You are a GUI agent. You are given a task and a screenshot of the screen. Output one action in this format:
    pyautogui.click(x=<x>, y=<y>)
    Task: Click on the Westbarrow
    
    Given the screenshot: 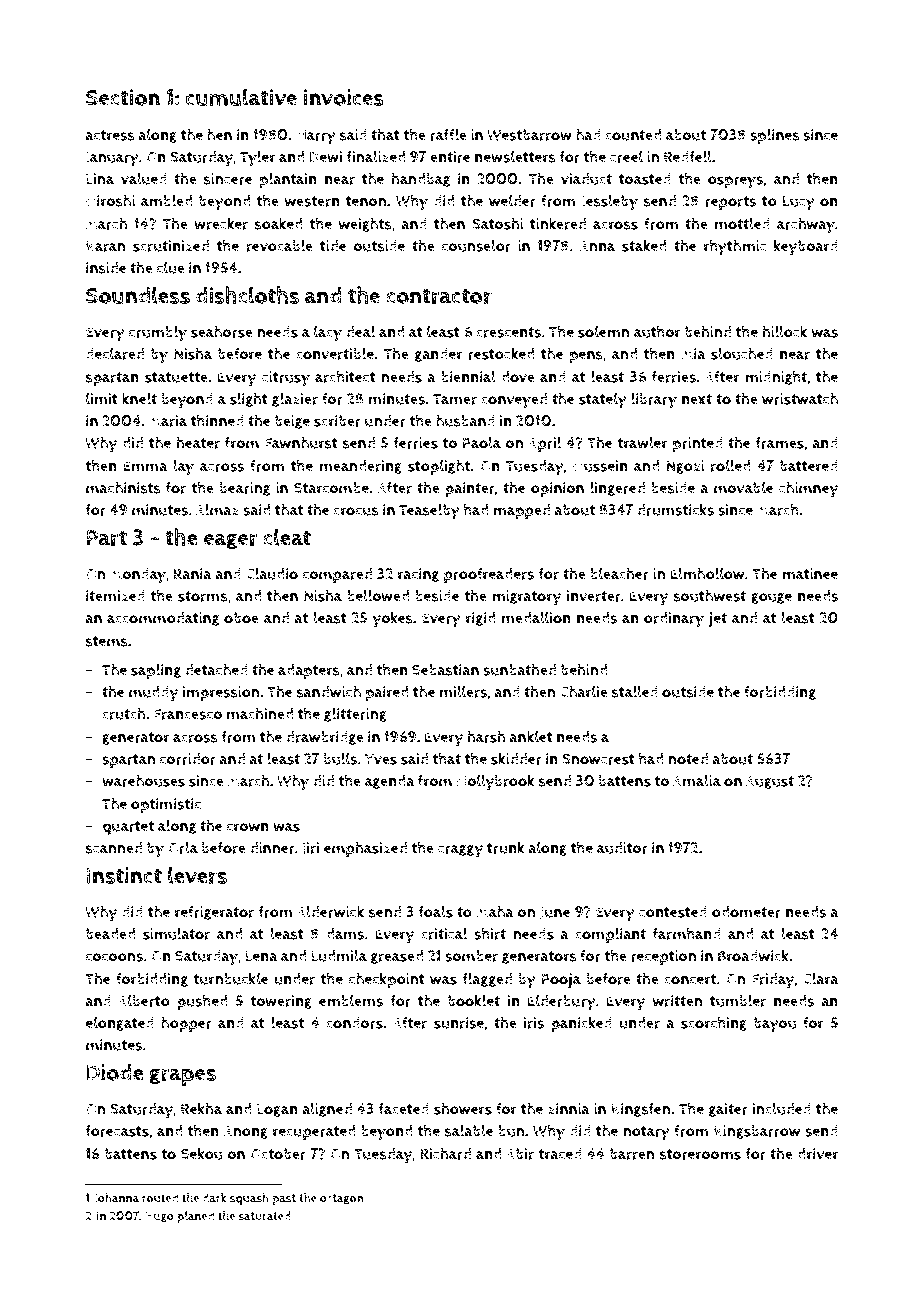 What is the action you would take?
    pyautogui.click(x=529, y=135)
